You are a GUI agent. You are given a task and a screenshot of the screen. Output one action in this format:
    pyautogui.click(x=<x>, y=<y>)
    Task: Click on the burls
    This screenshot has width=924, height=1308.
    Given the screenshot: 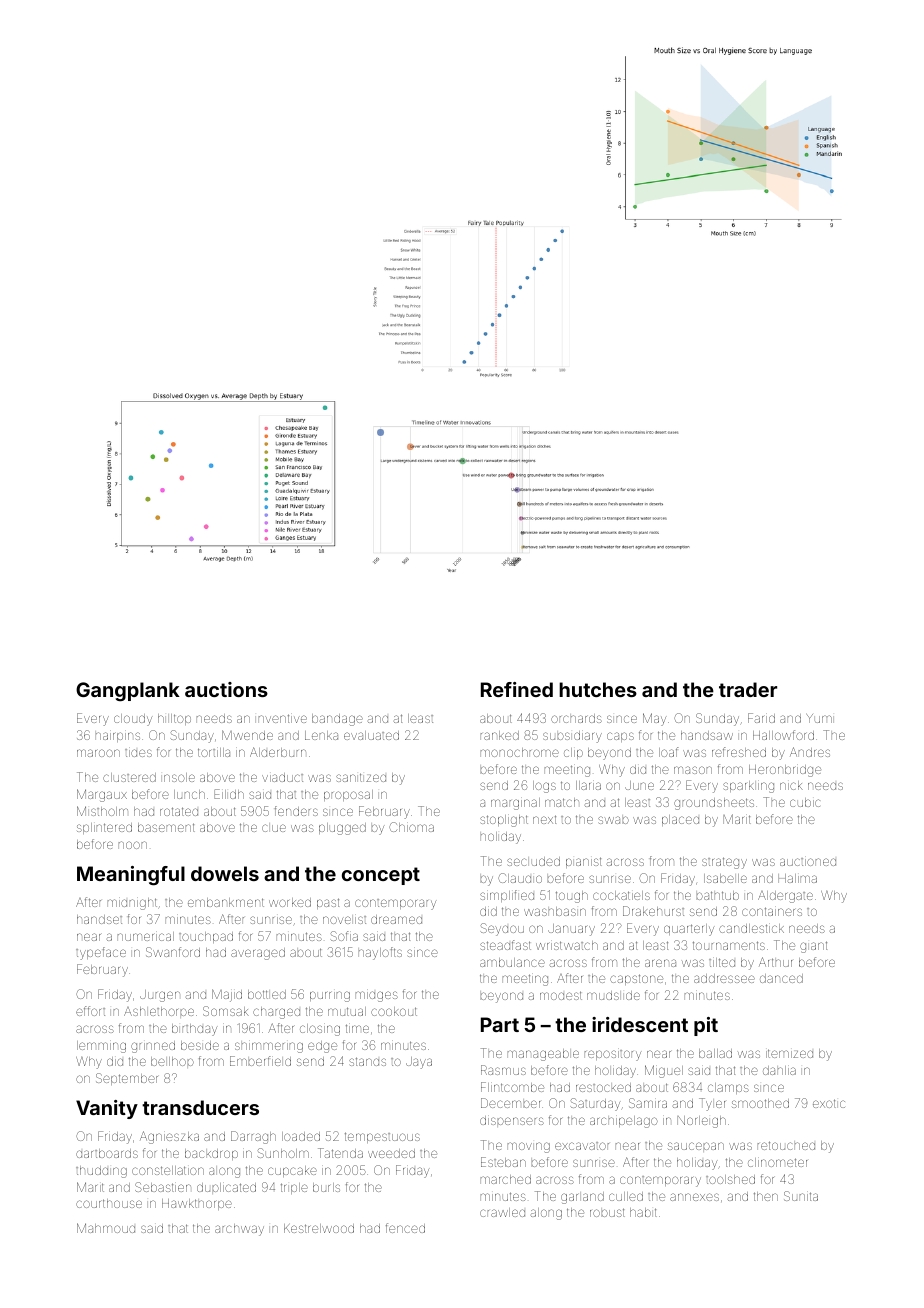 What is the action you would take?
    pyautogui.click(x=326, y=1187)
